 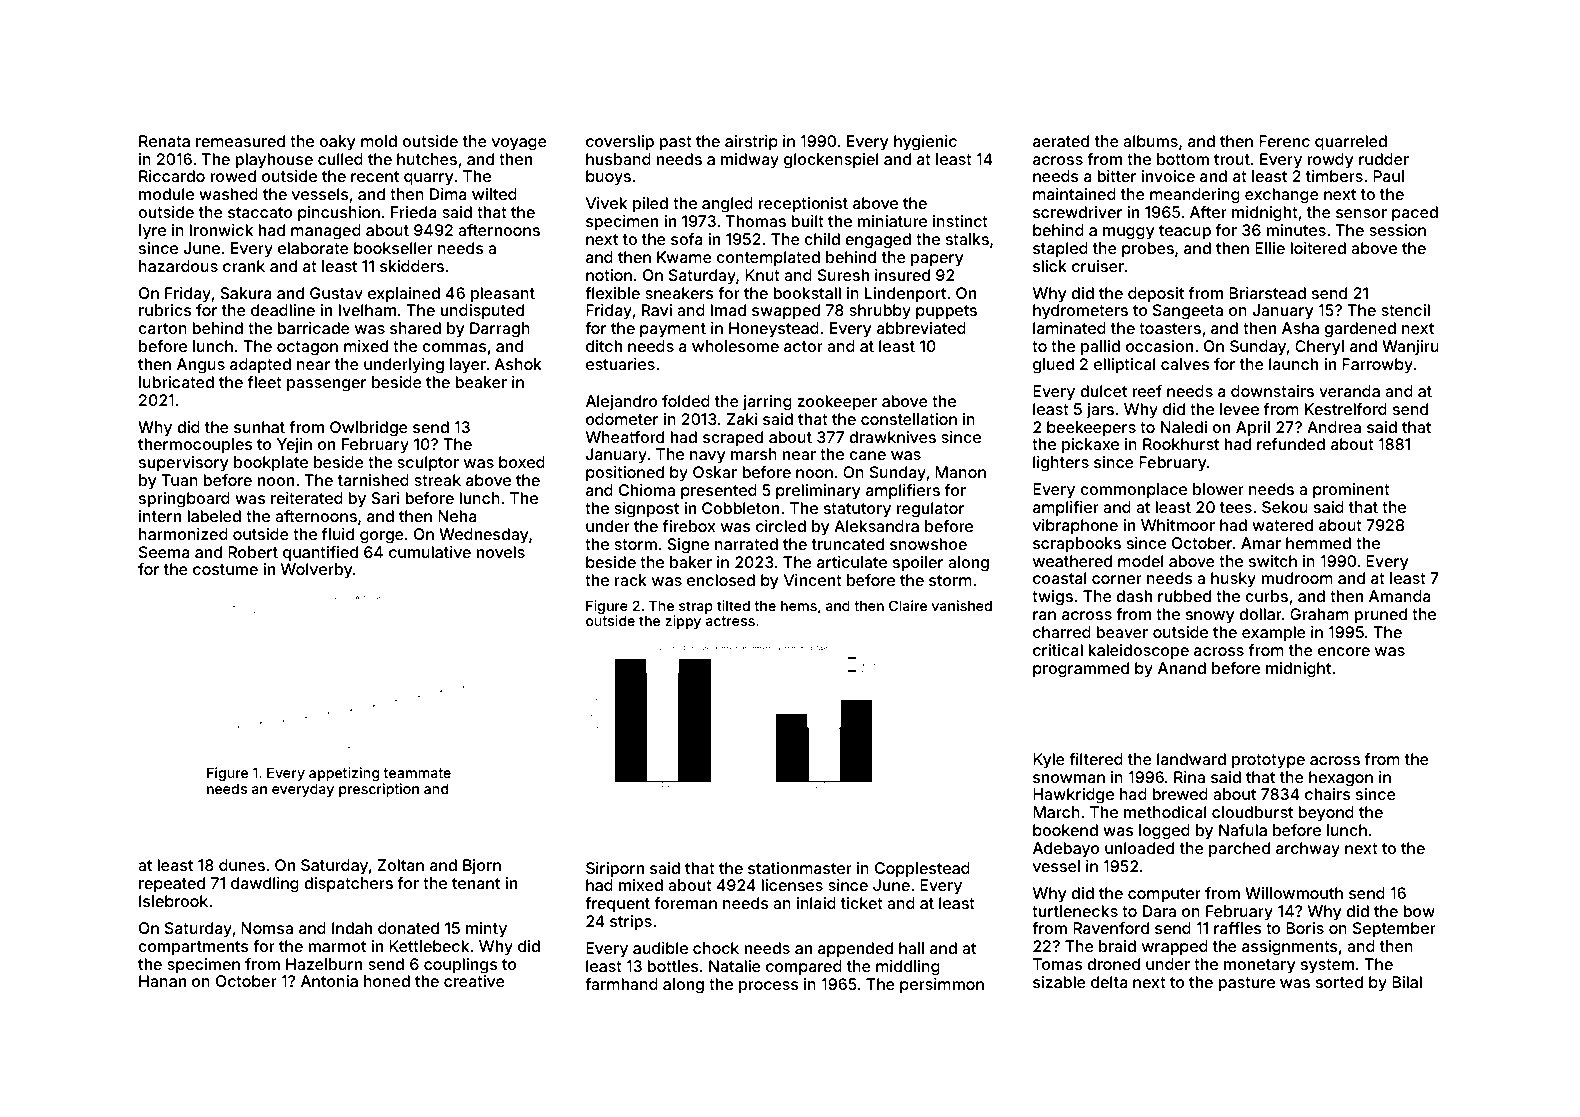 I want to click on bookend, so click(x=1065, y=830).
